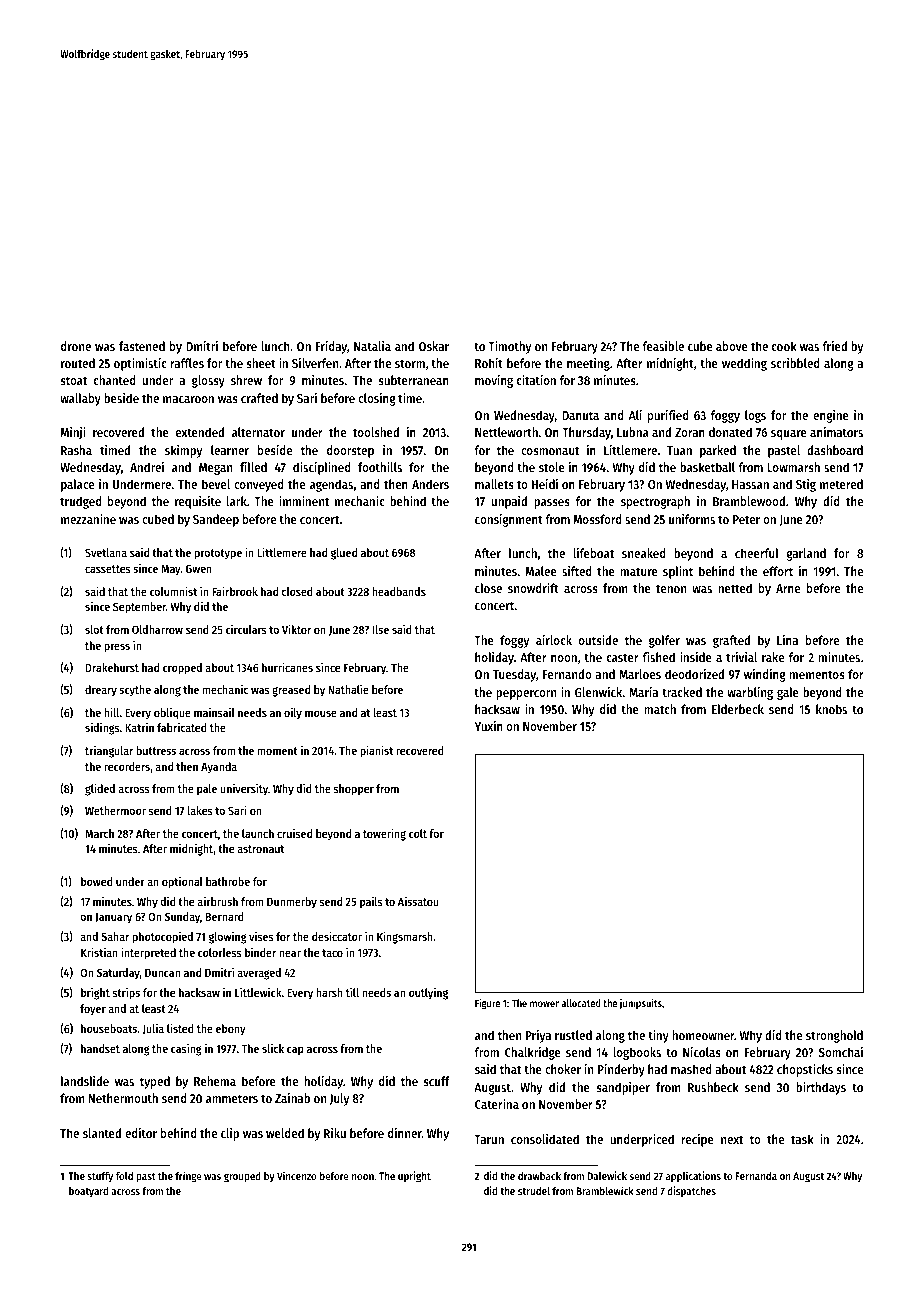 The width and height of the screenshot is (924, 1308). I want to click on upright, so click(414, 1177).
